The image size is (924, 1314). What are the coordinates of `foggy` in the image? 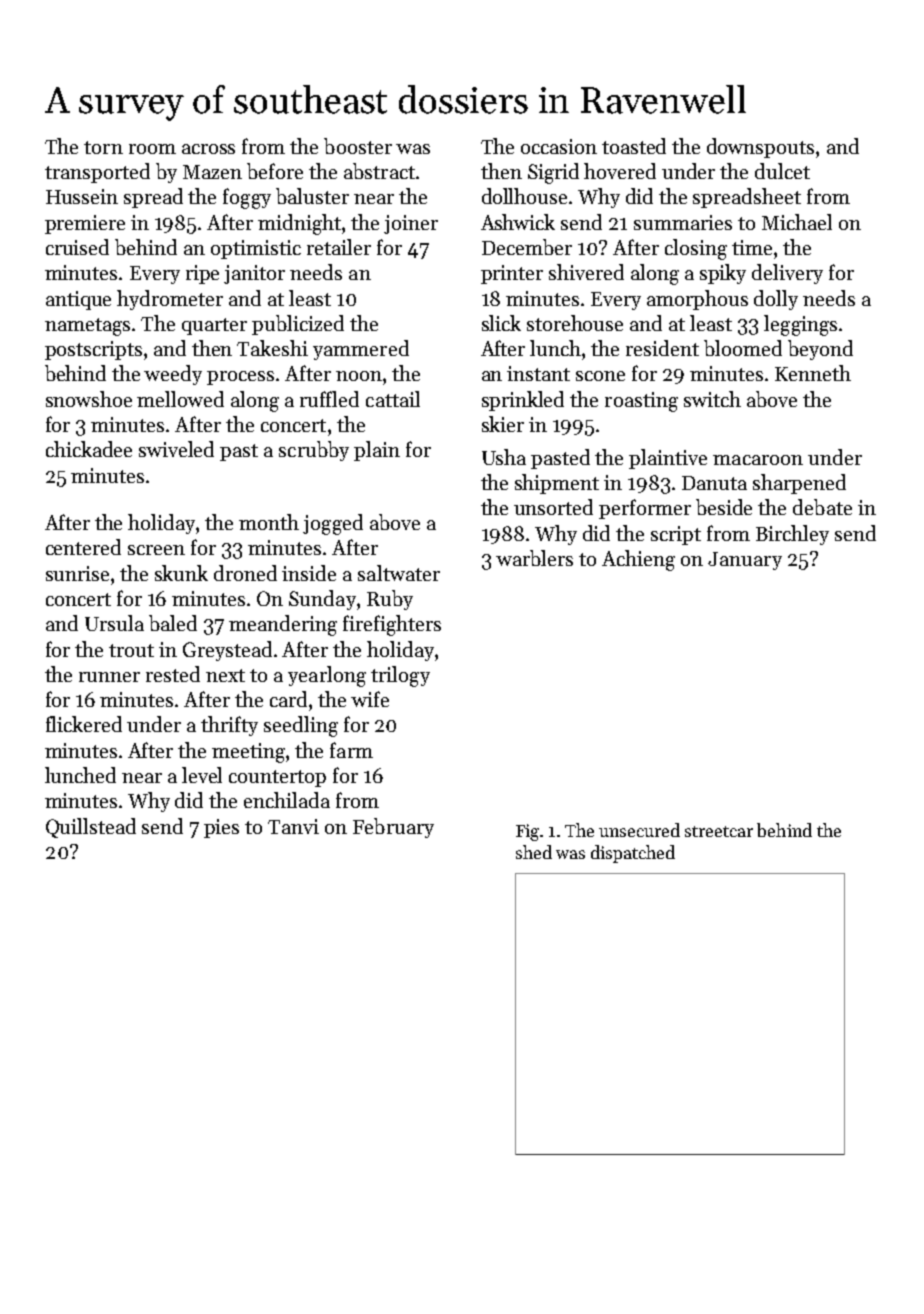 It's located at (247, 198).
